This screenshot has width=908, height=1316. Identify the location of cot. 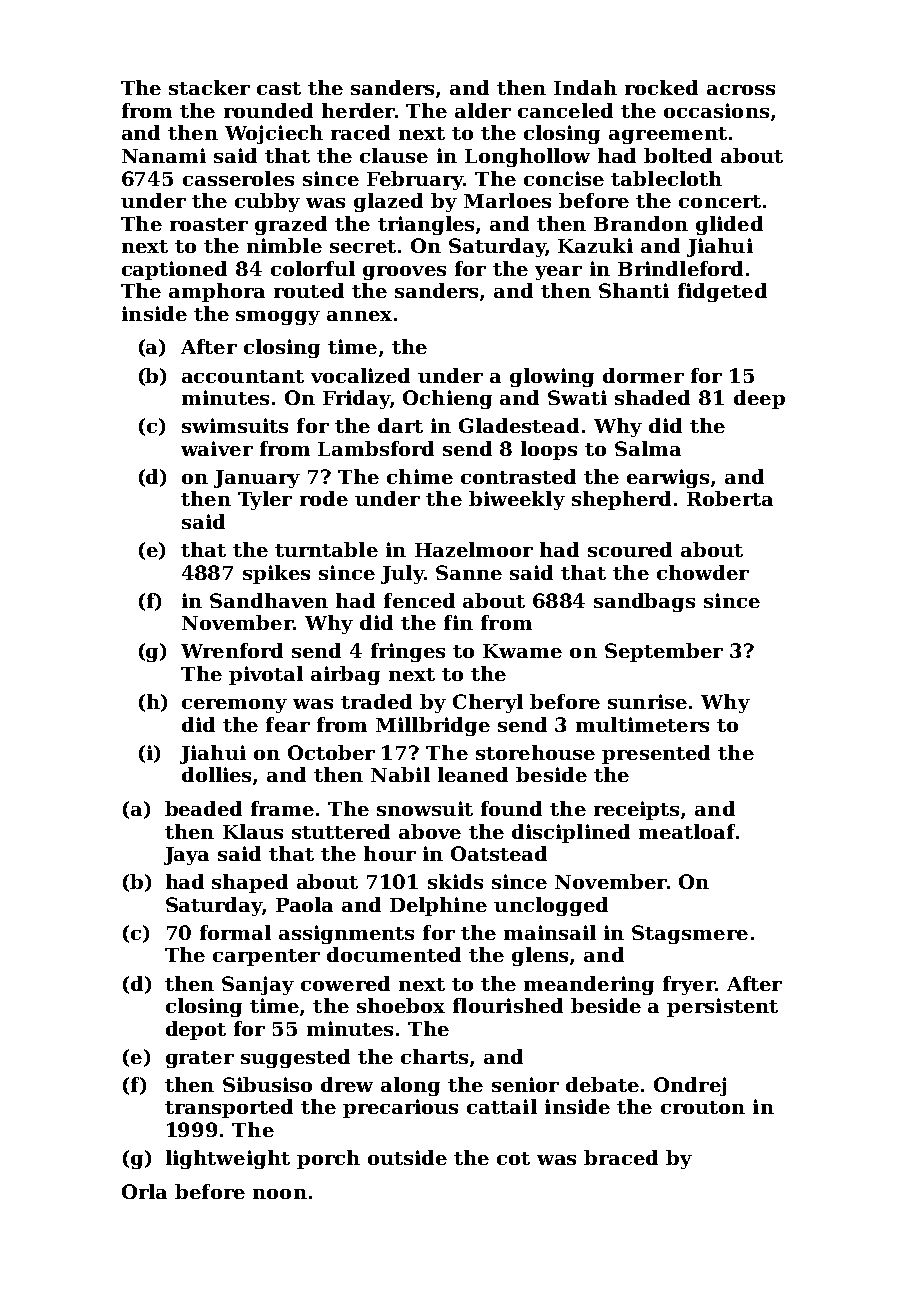
(513, 1158).
